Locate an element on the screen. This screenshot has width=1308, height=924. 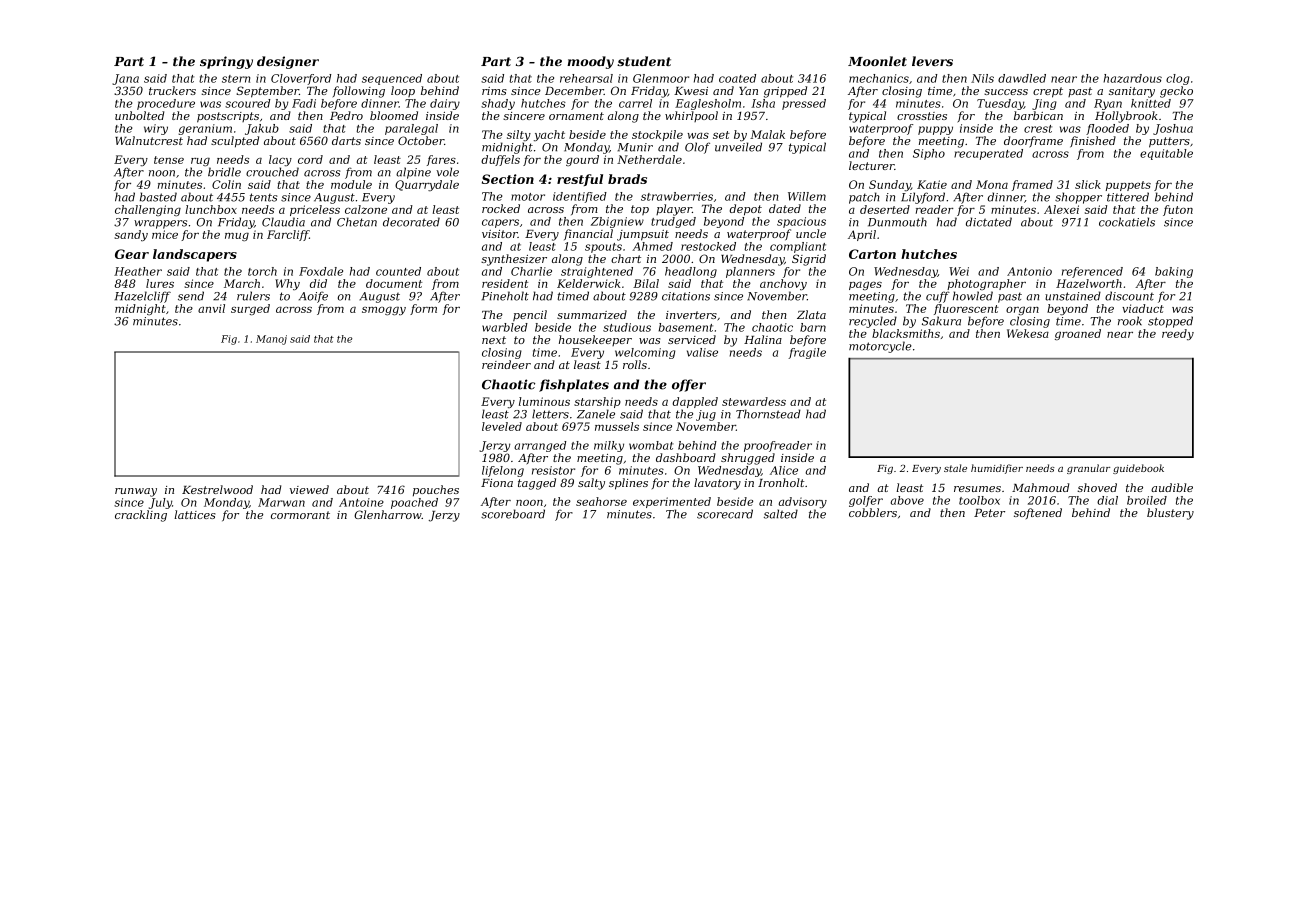
Glenharrow is located at coordinates (388, 514).
